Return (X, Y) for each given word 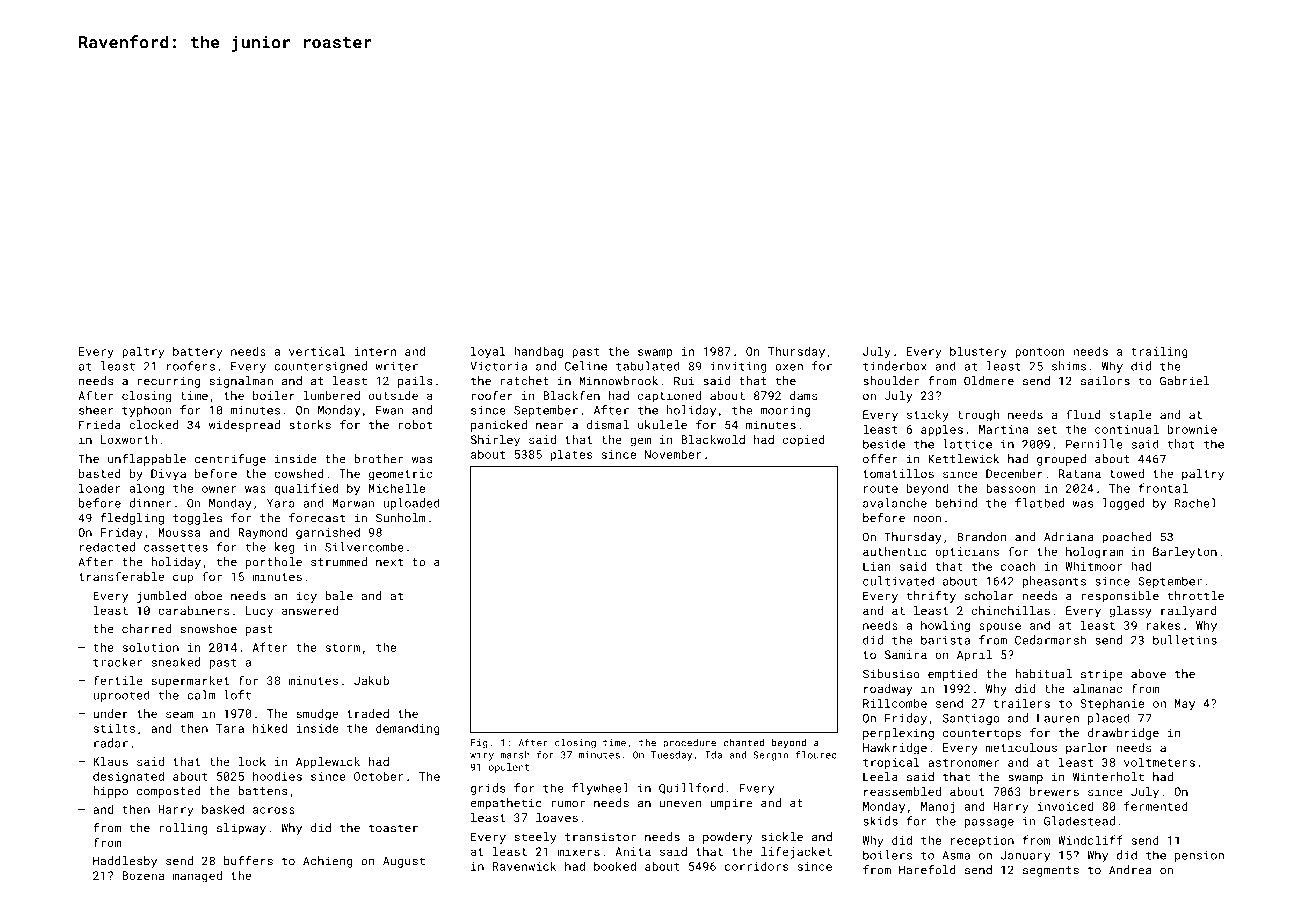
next (389, 562)
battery (198, 353)
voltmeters (1159, 762)
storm (342, 648)
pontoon (1040, 353)
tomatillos (898, 473)
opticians (967, 553)
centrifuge (230, 460)
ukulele (662, 425)
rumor (568, 804)
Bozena (143, 875)
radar (111, 743)
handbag (538, 352)
